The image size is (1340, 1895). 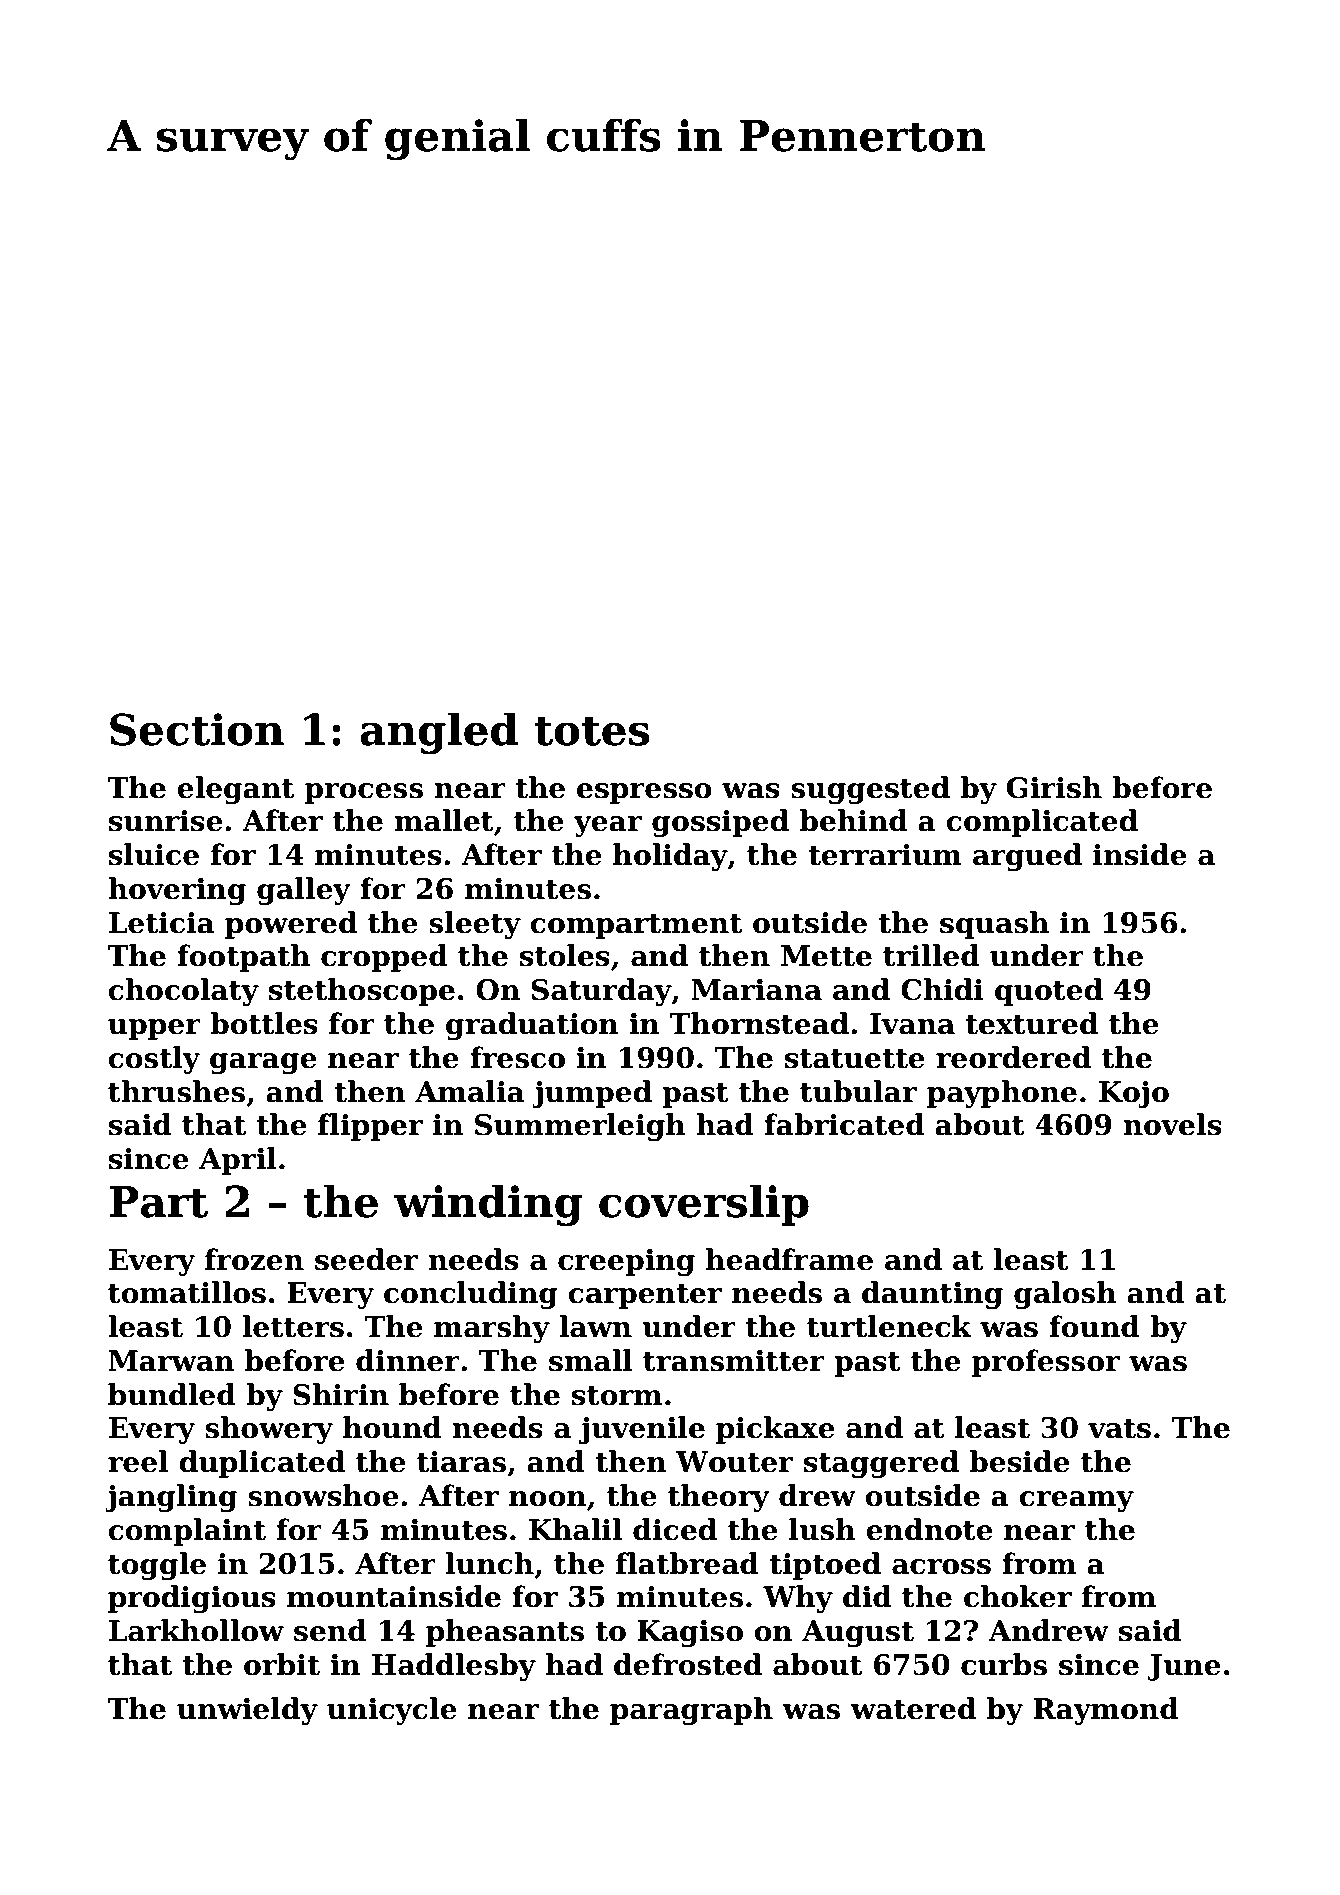 What do you see at coordinates (602, 992) in the screenshot?
I see `Saturday` at bounding box center [602, 992].
